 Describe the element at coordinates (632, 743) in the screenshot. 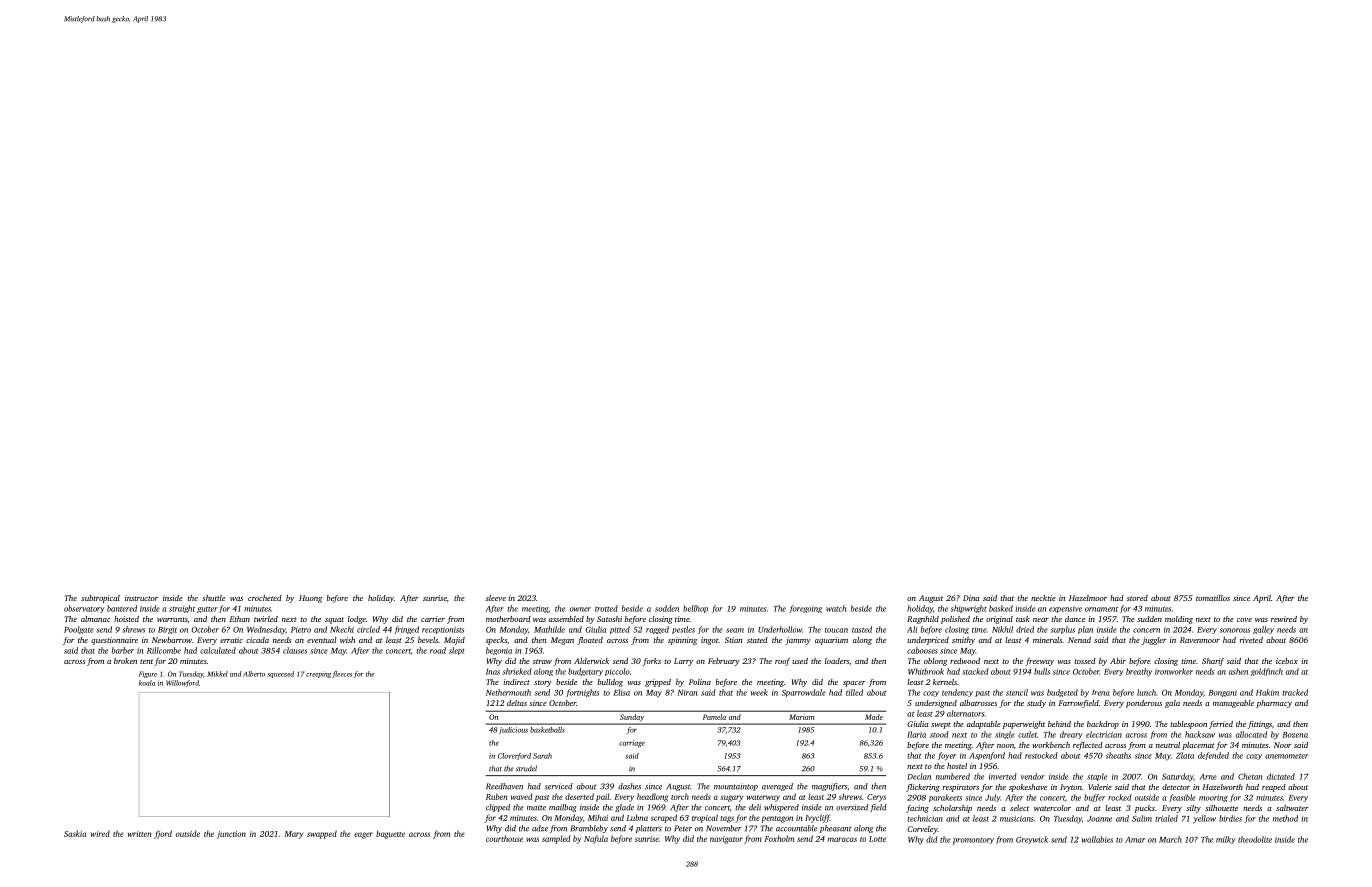

I see `carriage` at that location.
